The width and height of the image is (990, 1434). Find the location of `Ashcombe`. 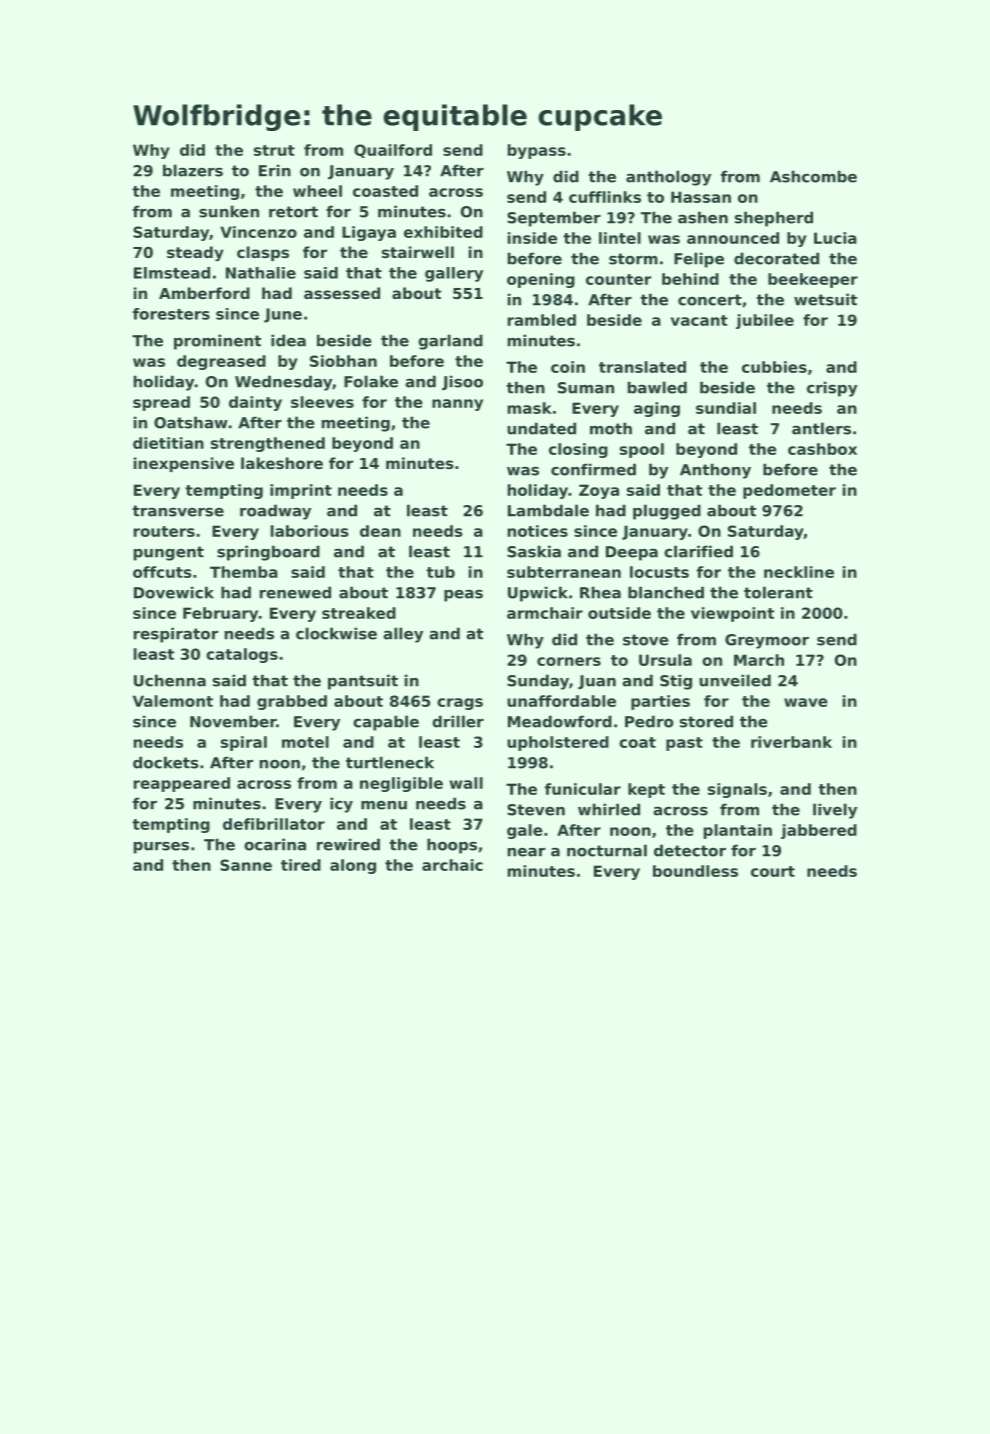

Ashcombe is located at coordinates (813, 176).
